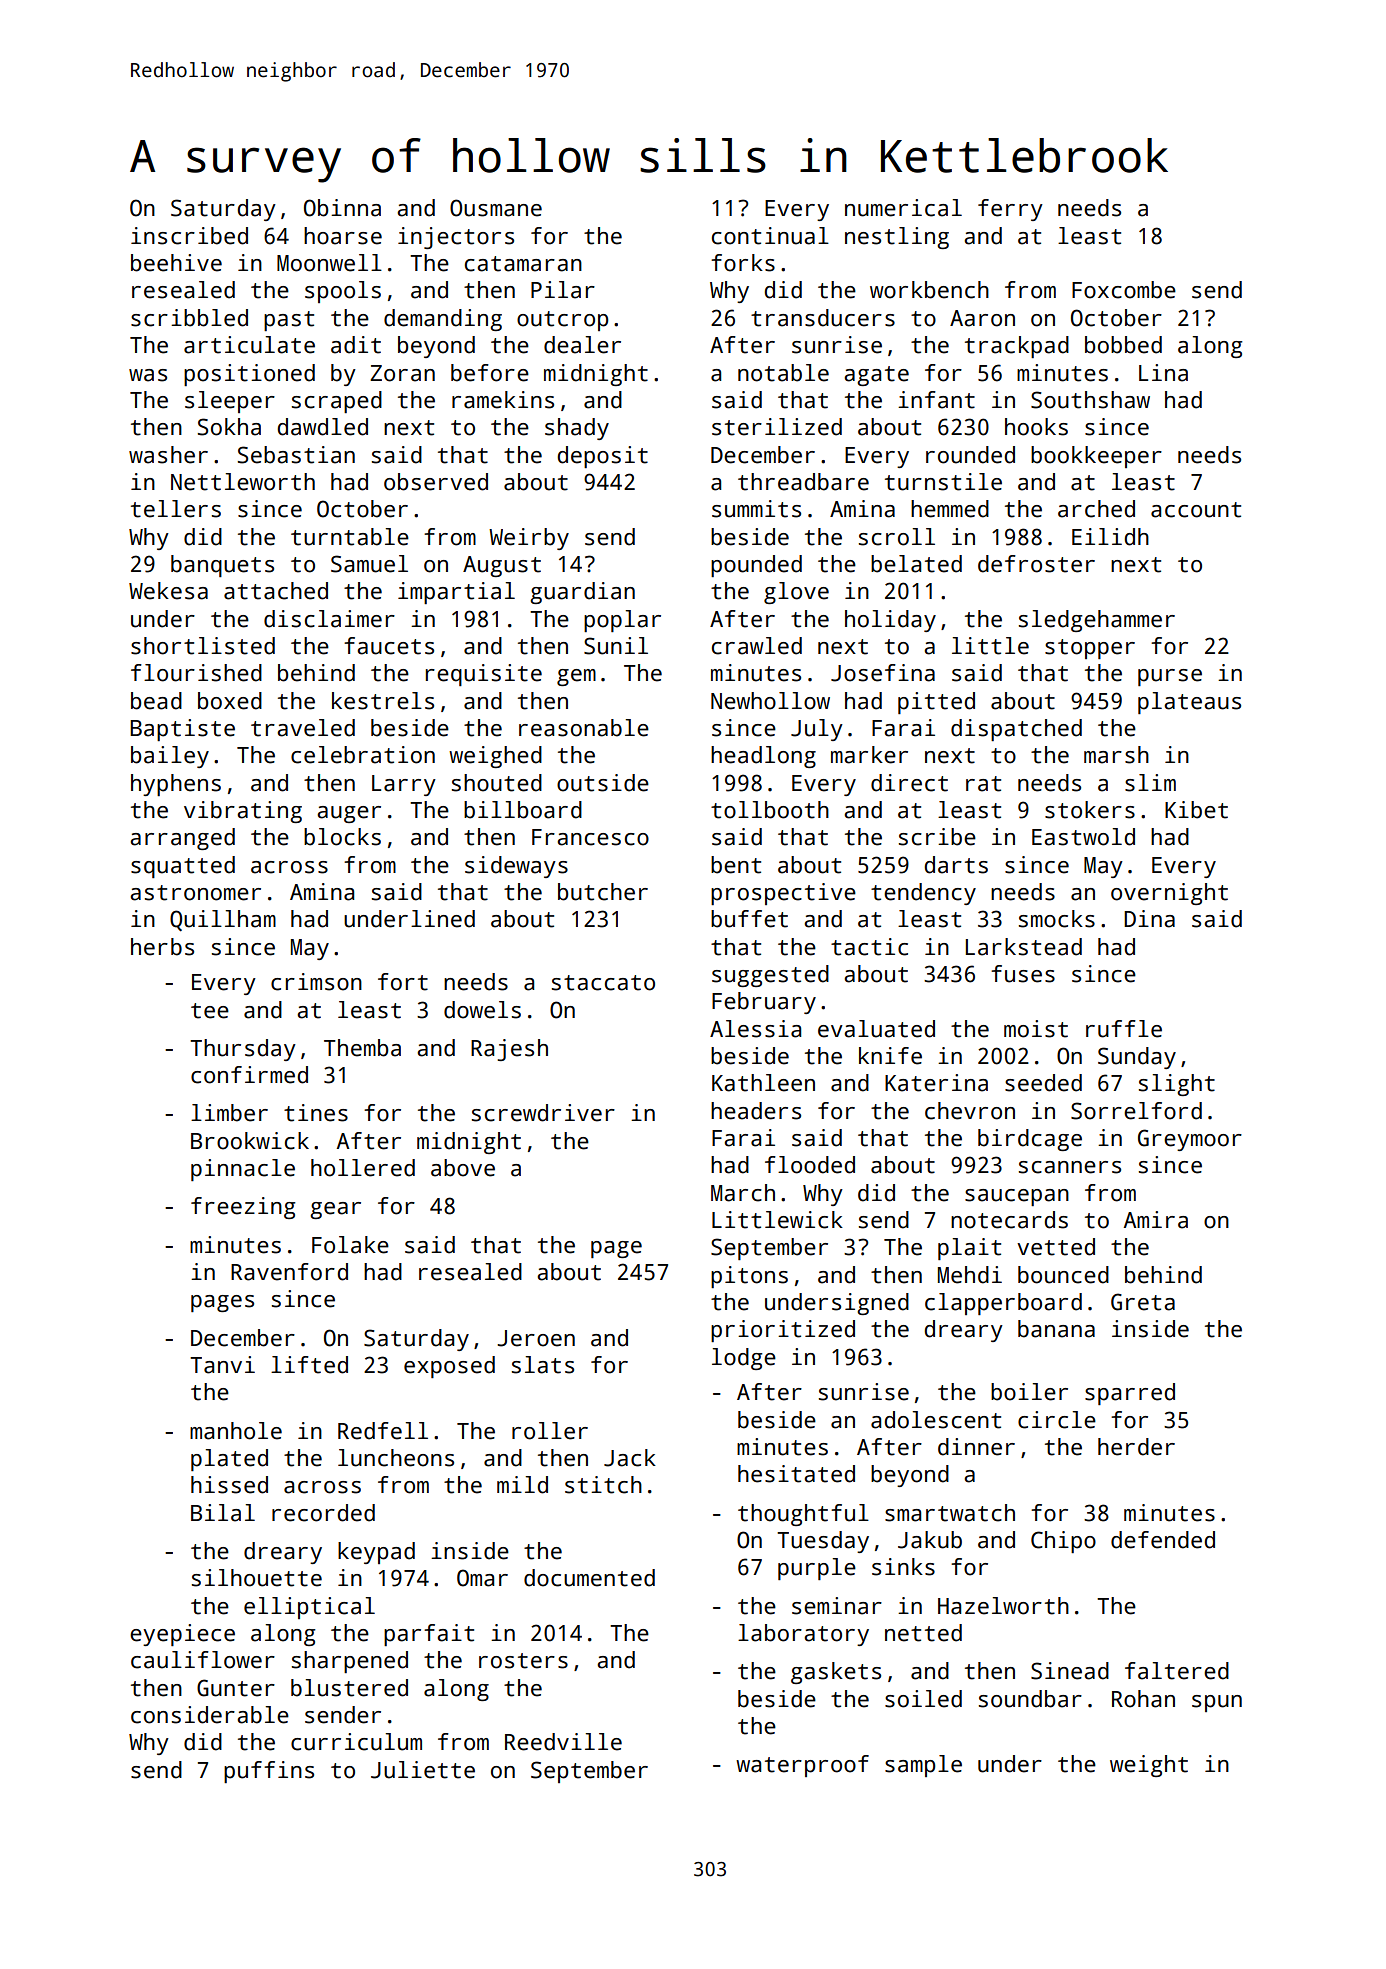 The image size is (1386, 1969). What do you see at coordinates (210, 1011) in the page?
I see `tee` at bounding box center [210, 1011].
